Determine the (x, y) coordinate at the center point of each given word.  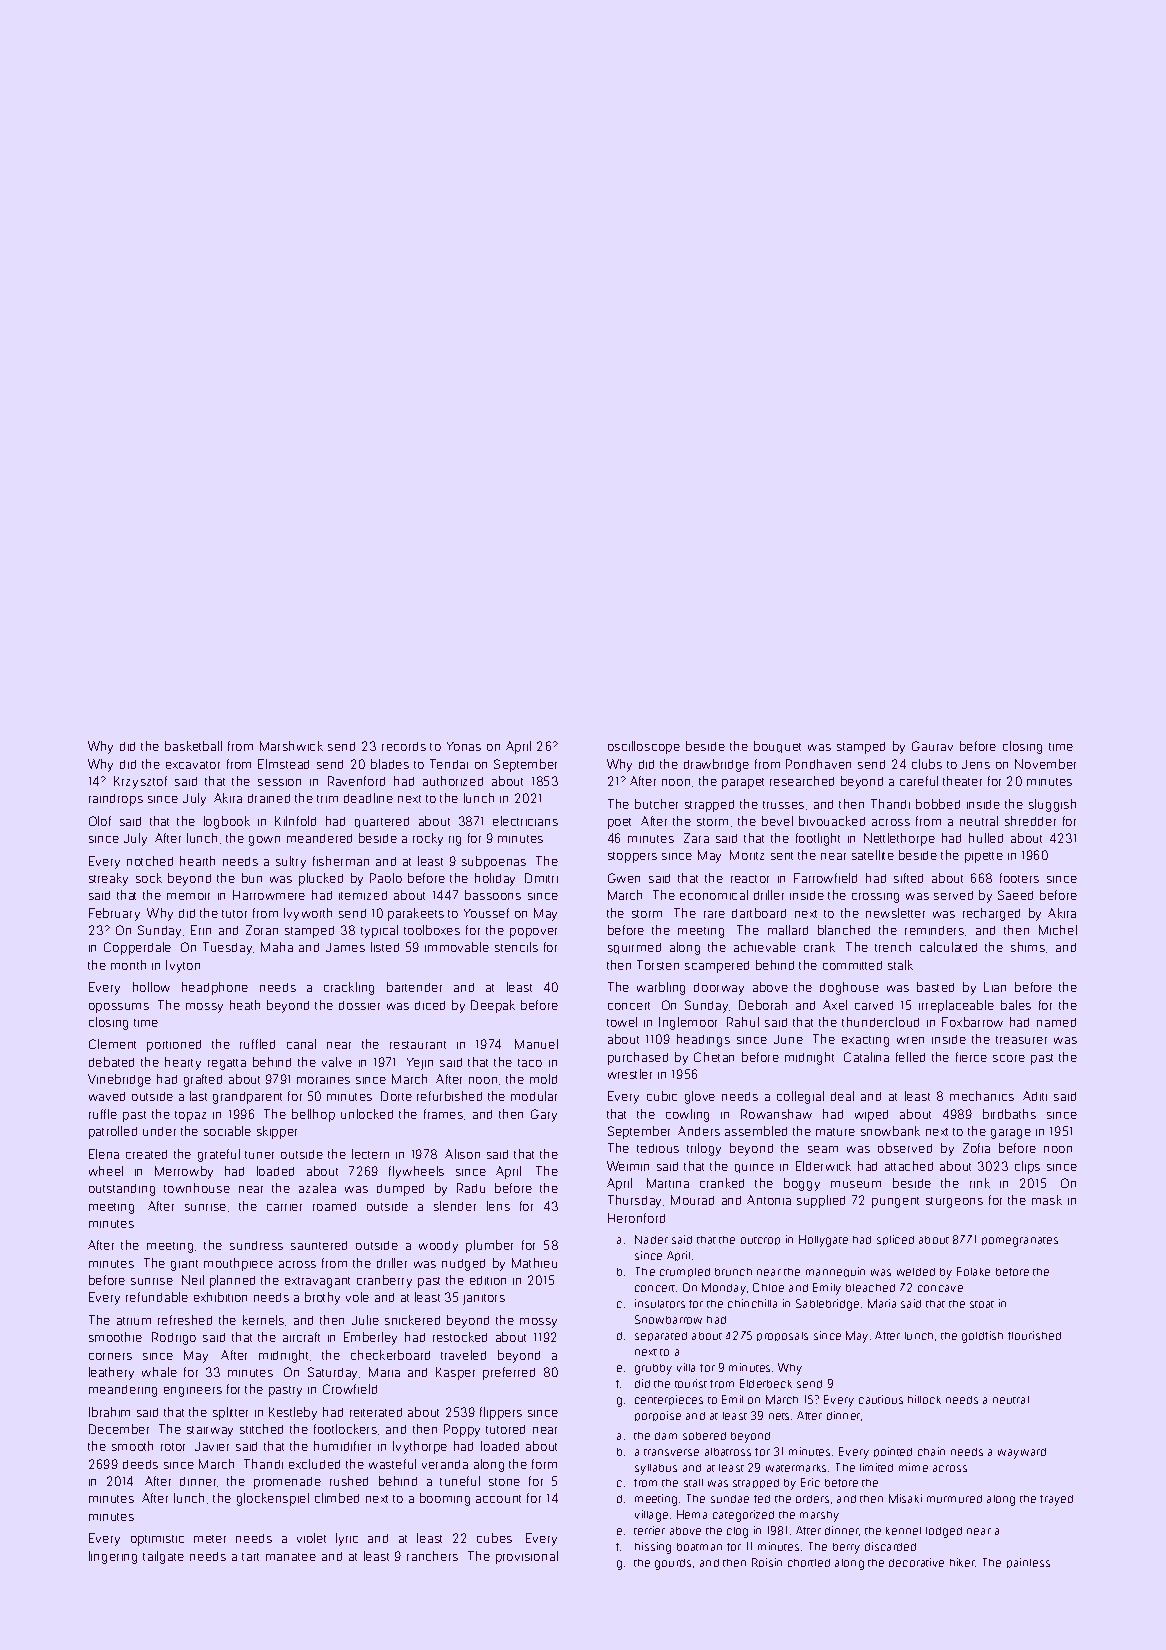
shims (1028, 947)
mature (835, 1132)
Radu (471, 1188)
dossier (359, 1005)
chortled (809, 1563)
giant (184, 1265)
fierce (971, 1057)
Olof (100, 821)
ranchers (432, 1556)
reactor (750, 879)
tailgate (163, 1557)
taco (530, 1063)
